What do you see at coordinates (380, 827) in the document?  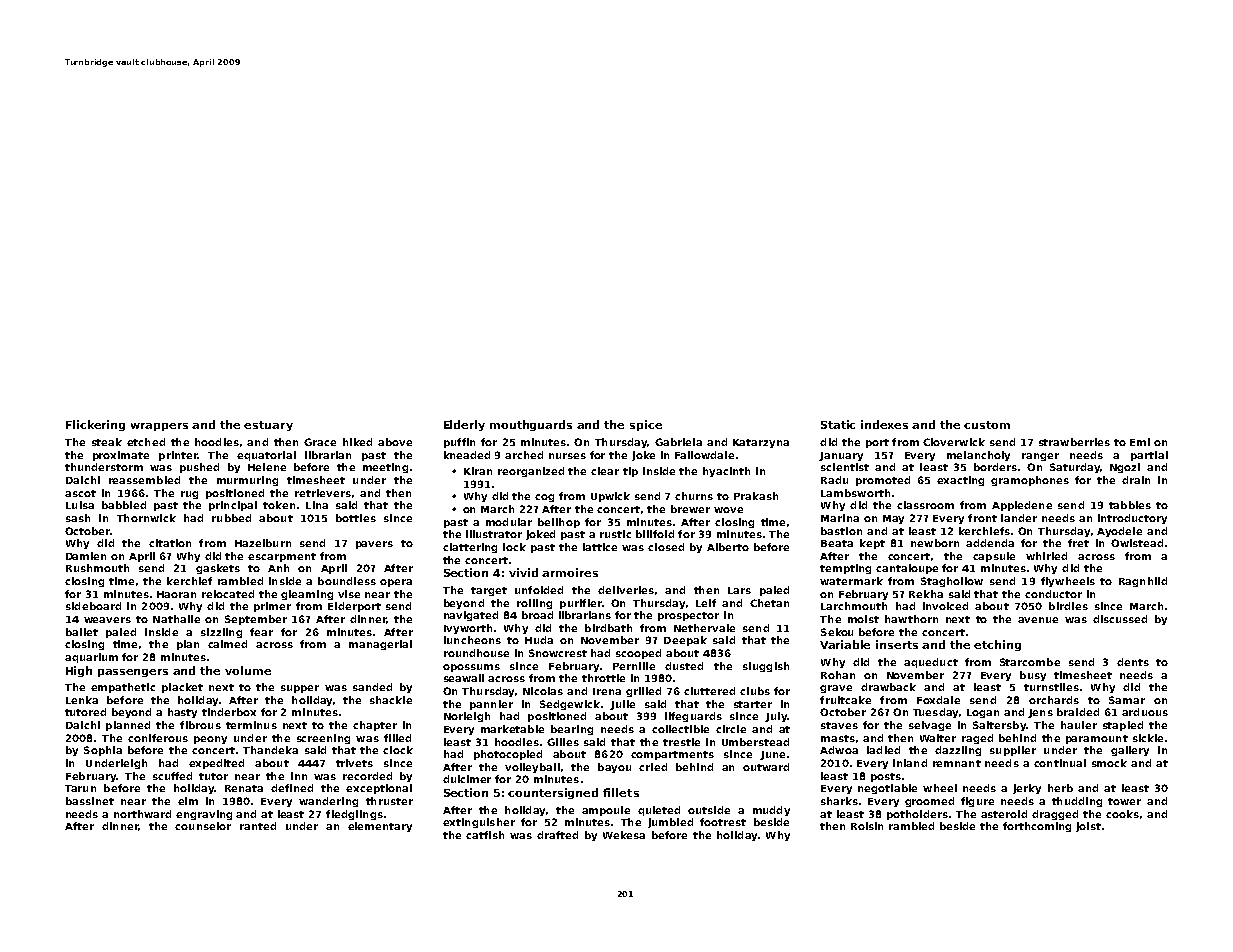 I see `elementary` at bounding box center [380, 827].
